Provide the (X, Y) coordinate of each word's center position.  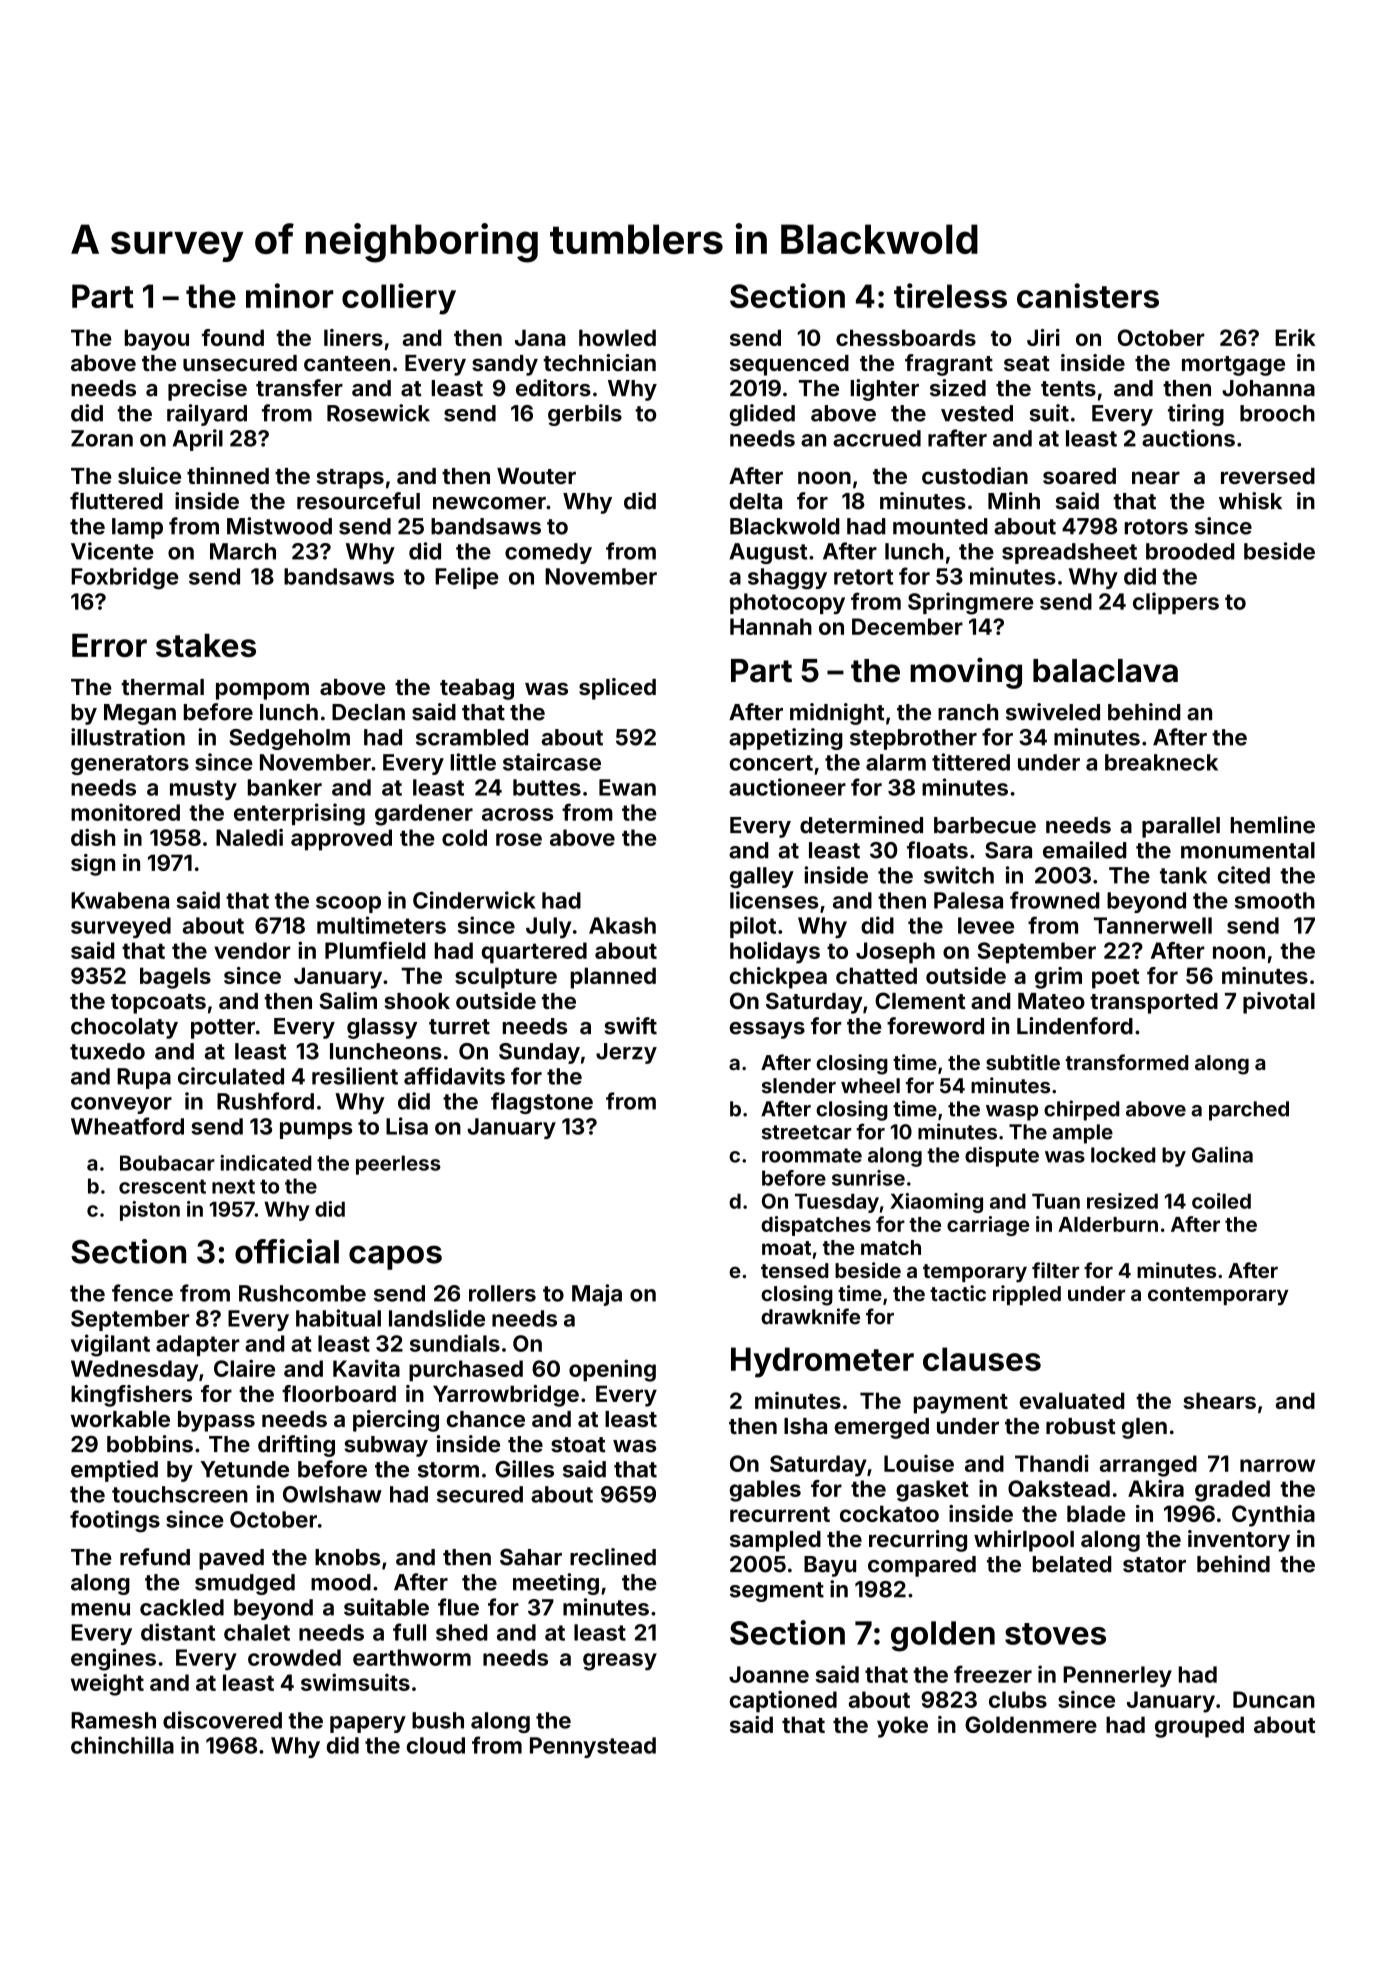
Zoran (102, 438)
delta (756, 501)
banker (285, 787)
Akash (622, 925)
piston (150, 1211)
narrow (1277, 1465)
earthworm (412, 1657)
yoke (902, 1727)
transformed (1126, 1062)
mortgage (1233, 366)
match (891, 1247)
